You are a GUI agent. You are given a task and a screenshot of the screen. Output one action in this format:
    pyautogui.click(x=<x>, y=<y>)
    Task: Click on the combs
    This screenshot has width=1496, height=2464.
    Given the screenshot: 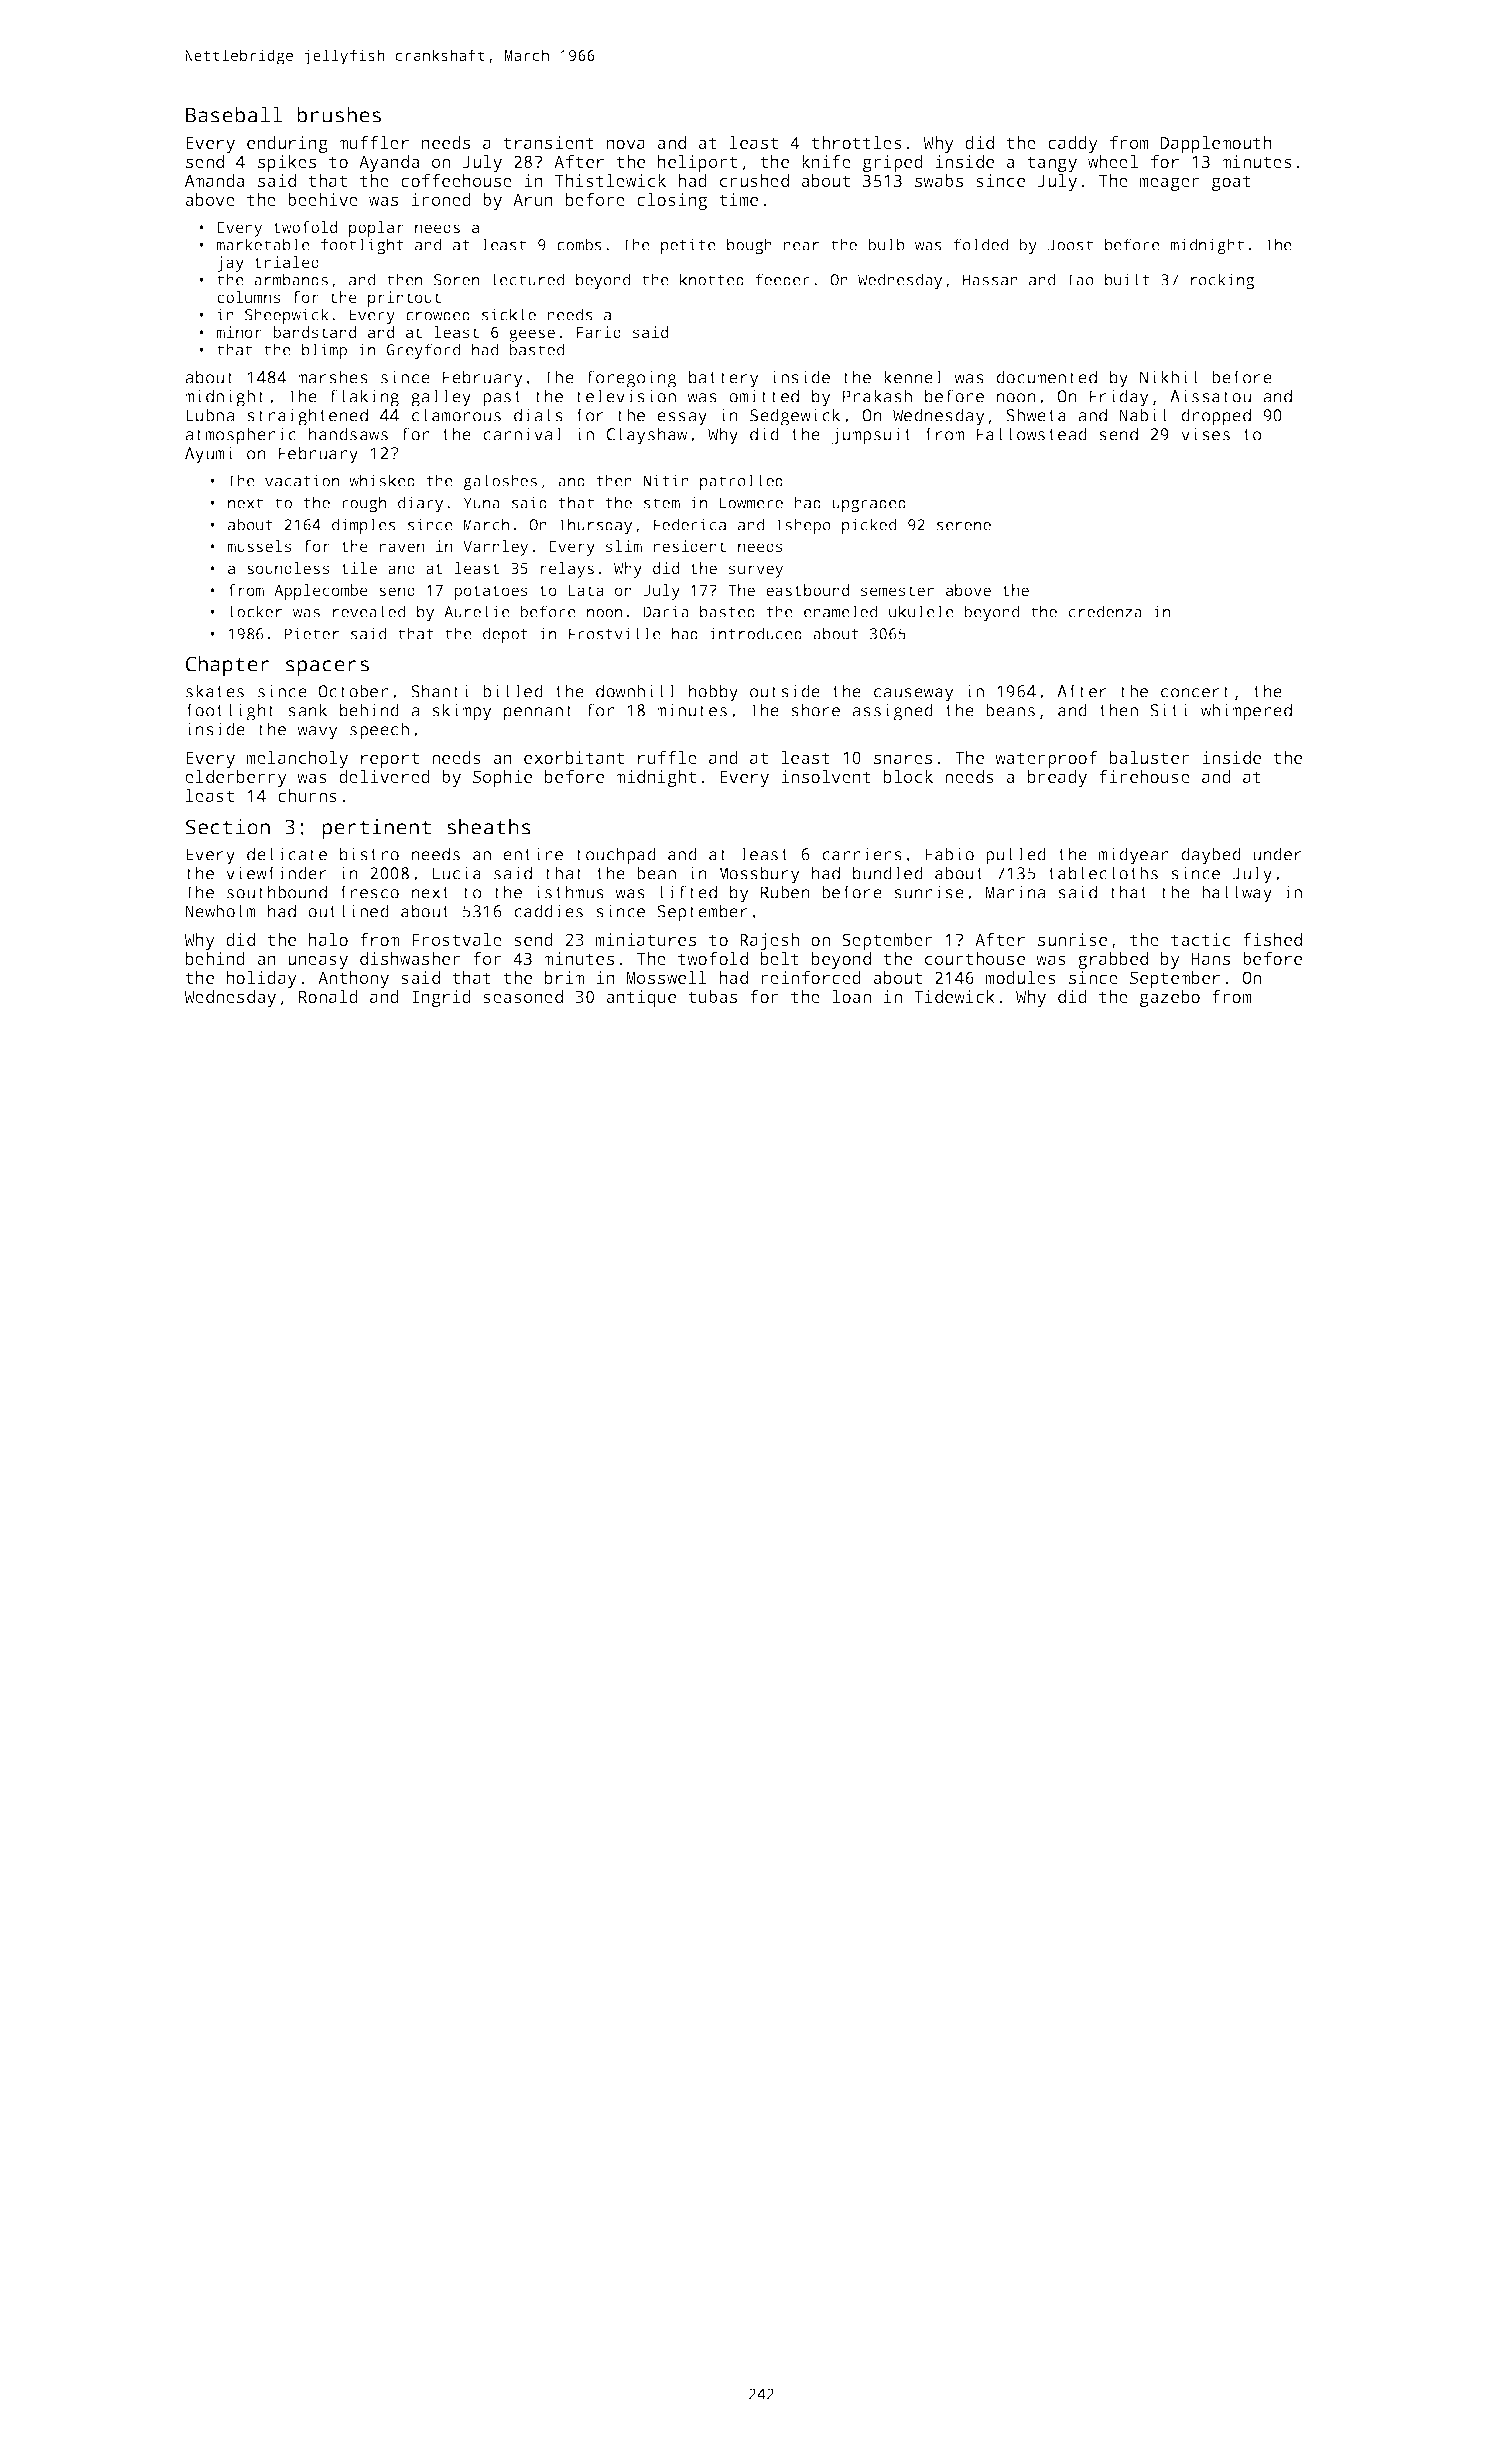 What is the action you would take?
    pyautogui.click(x=579, y=244)
